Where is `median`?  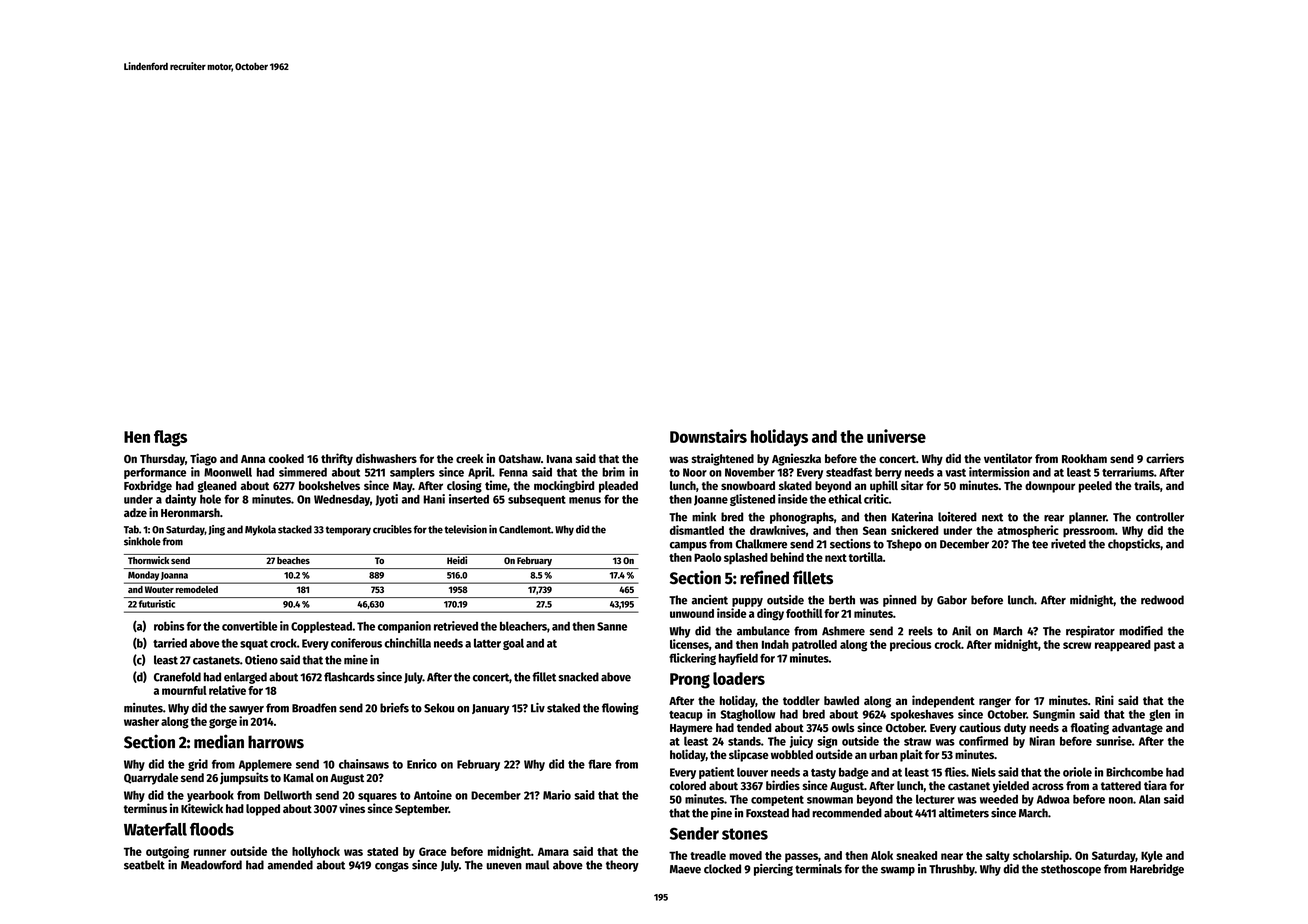
median is located at coordinates (219, 741).
